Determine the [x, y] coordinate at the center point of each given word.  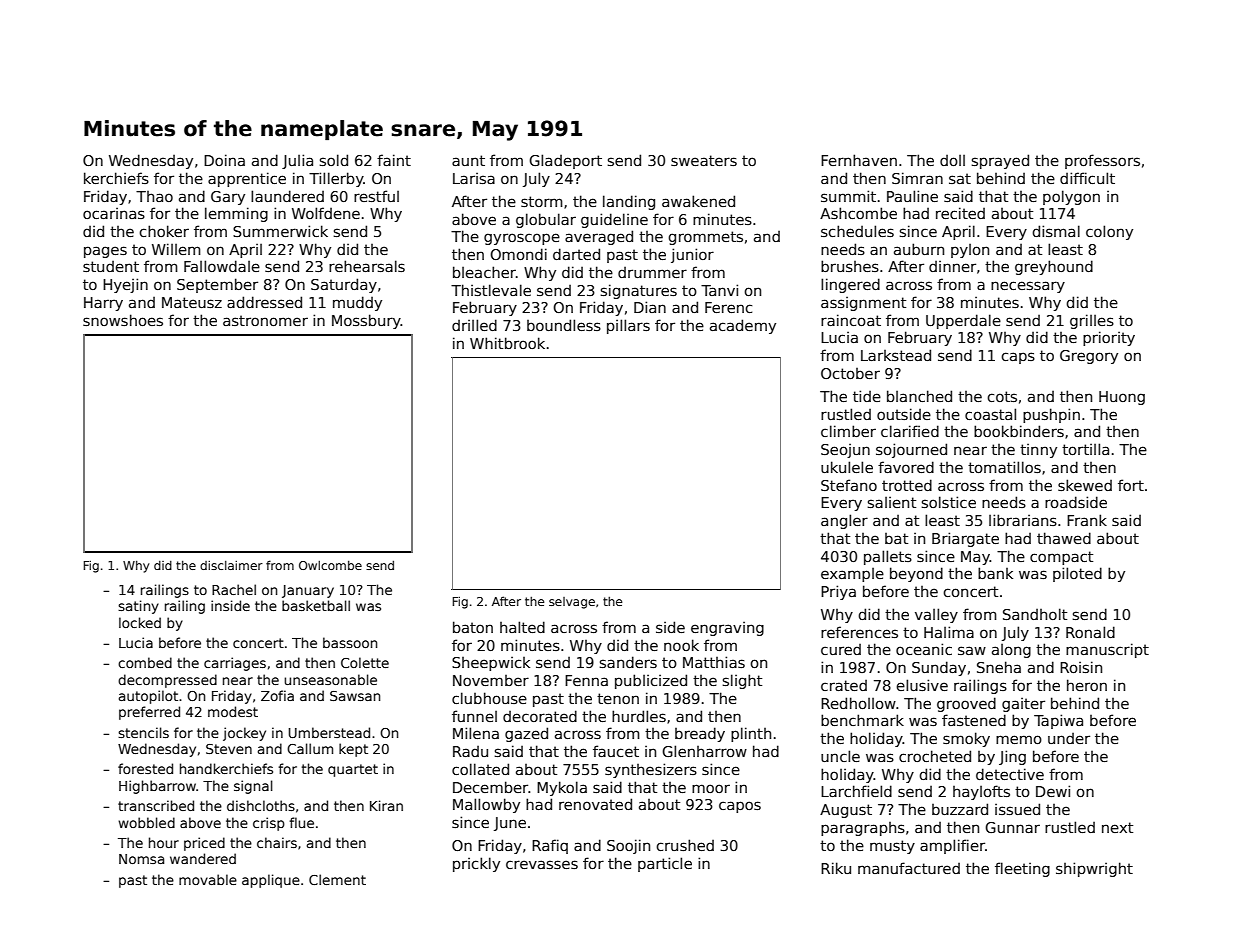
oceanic [924, 649]
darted [576, 254]
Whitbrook [507, 343]
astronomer [265, 320]
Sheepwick [491, 664]
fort [1131, 485]
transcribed [156, 805]
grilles [1092, 321]
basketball [316, 605]
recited [960, 213]
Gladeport [565, 161]
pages [105, 252]
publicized [651, 681]
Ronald [1090, 632]
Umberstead [329, 732]
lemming [236, 214]
